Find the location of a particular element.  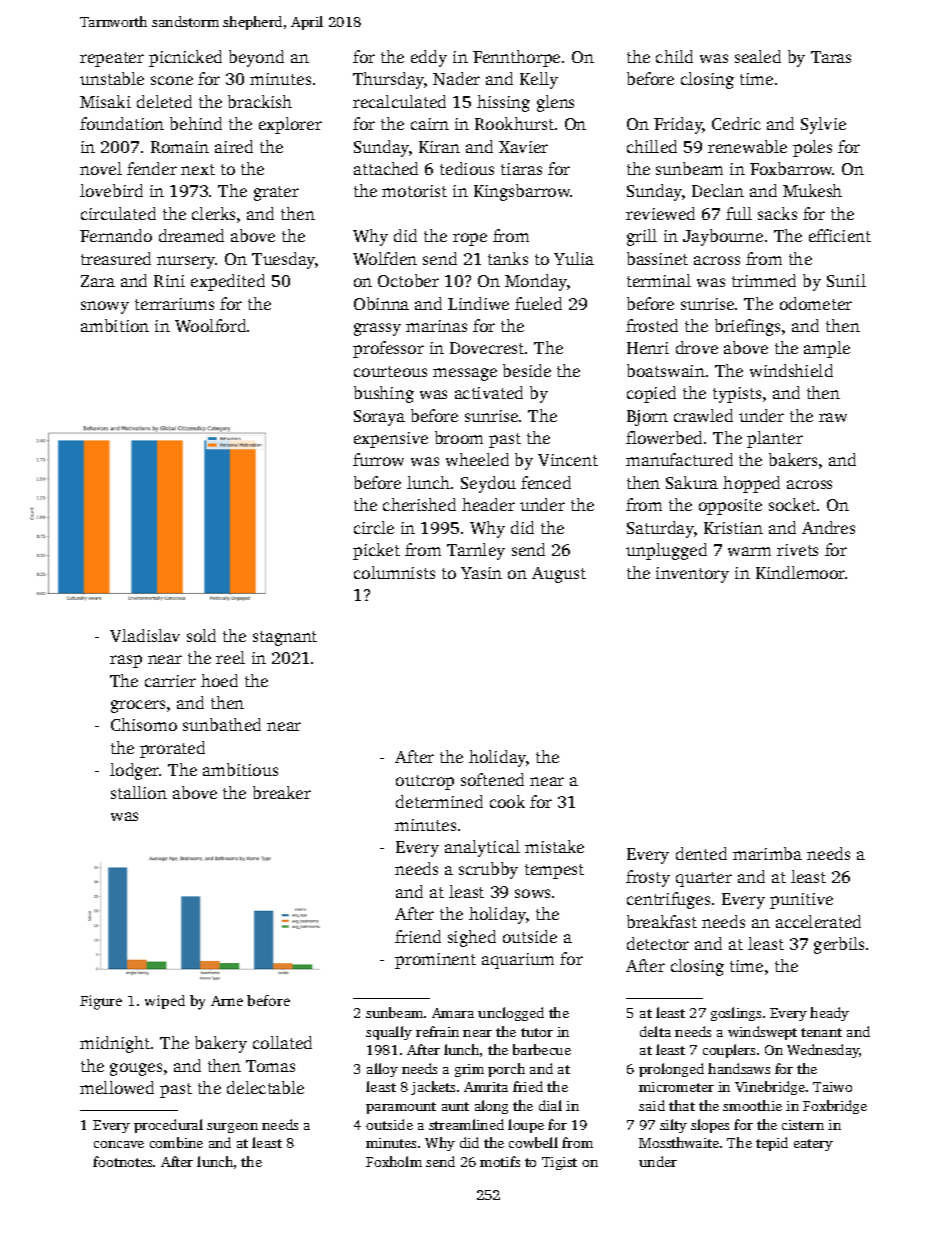

Vinebridge is located at coordinates (770, 1088).
